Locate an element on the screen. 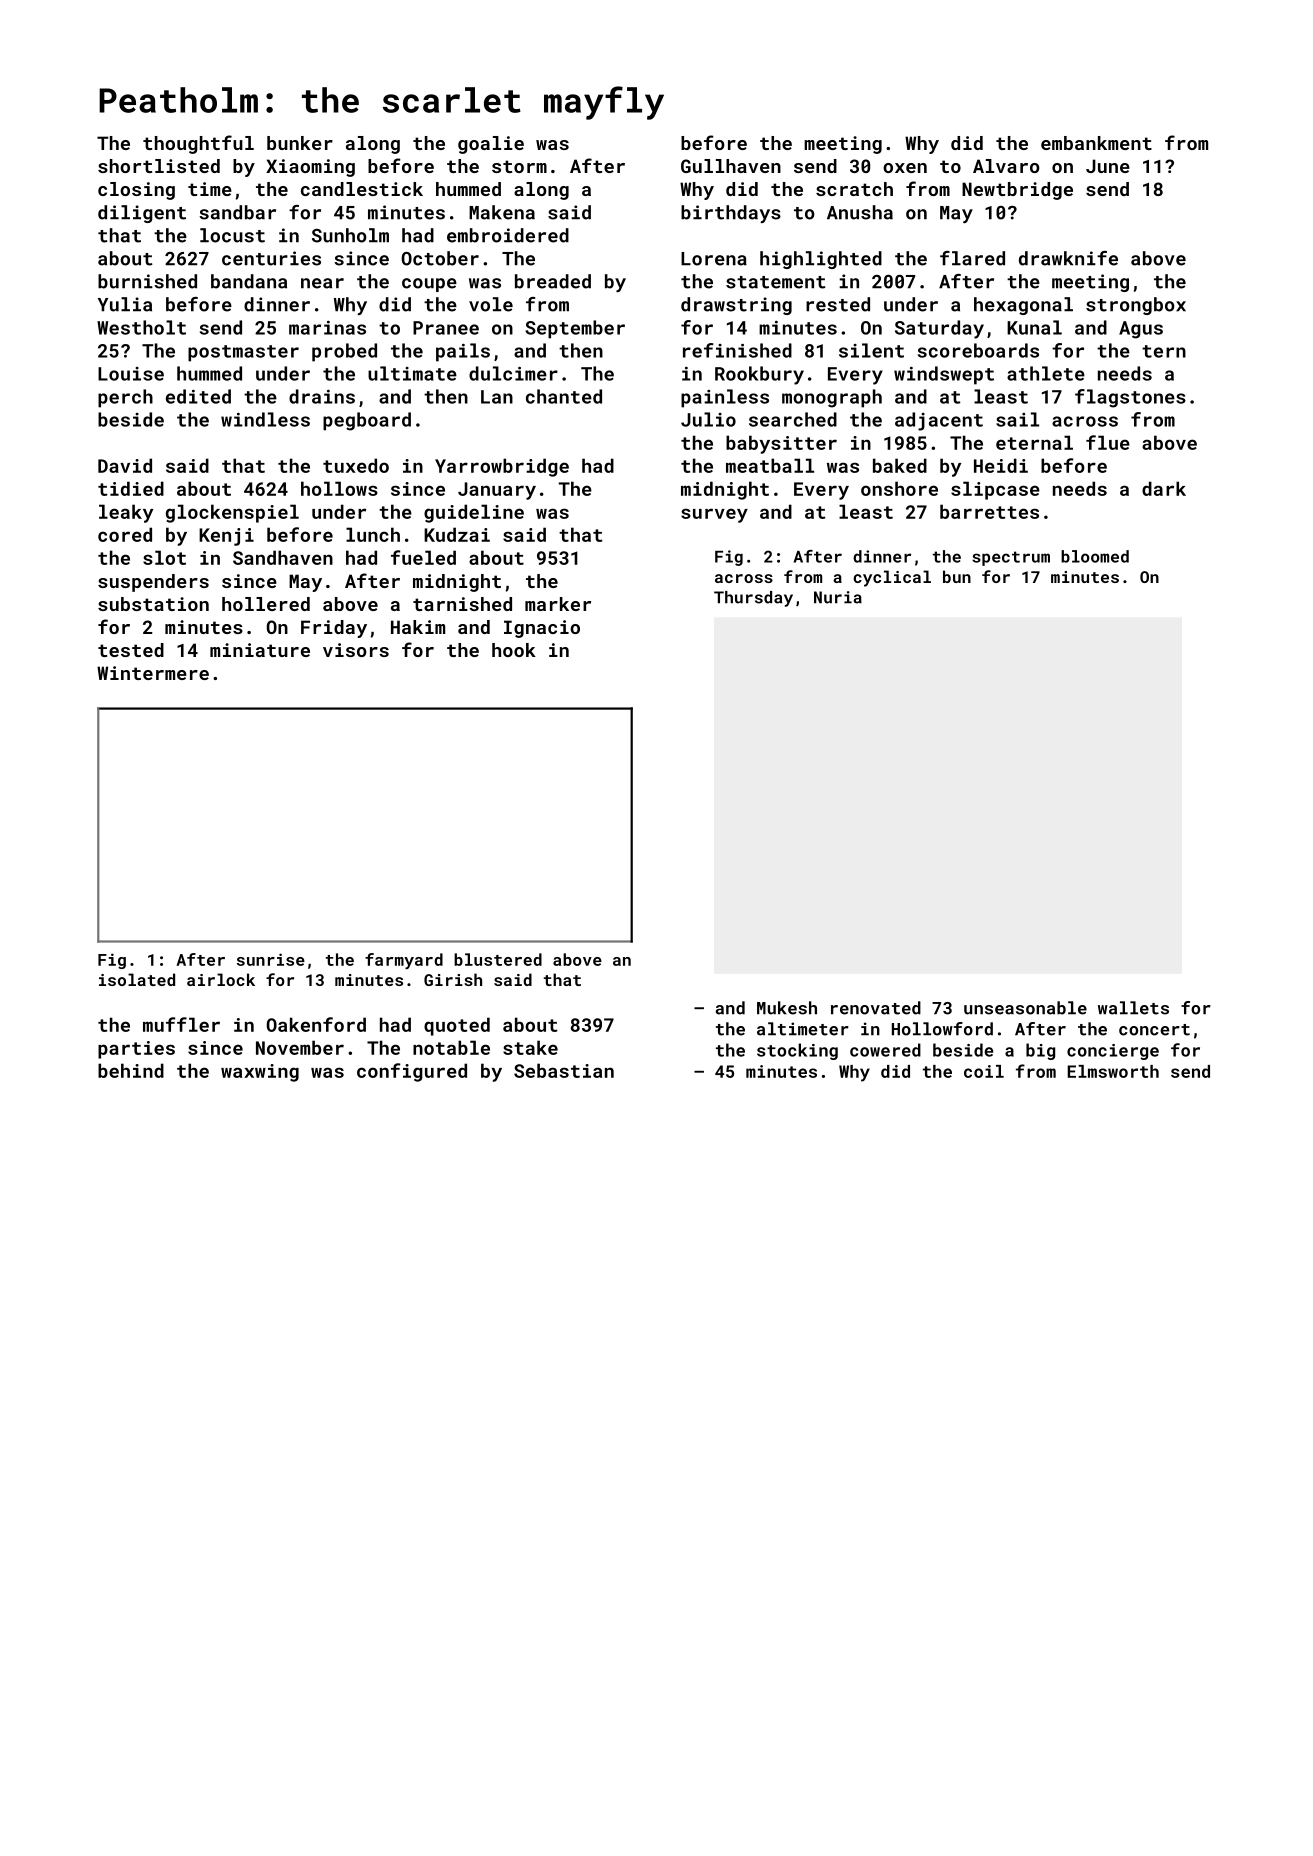 The image size is (1313, 1856). marker is located at coordinates (558, 604).
